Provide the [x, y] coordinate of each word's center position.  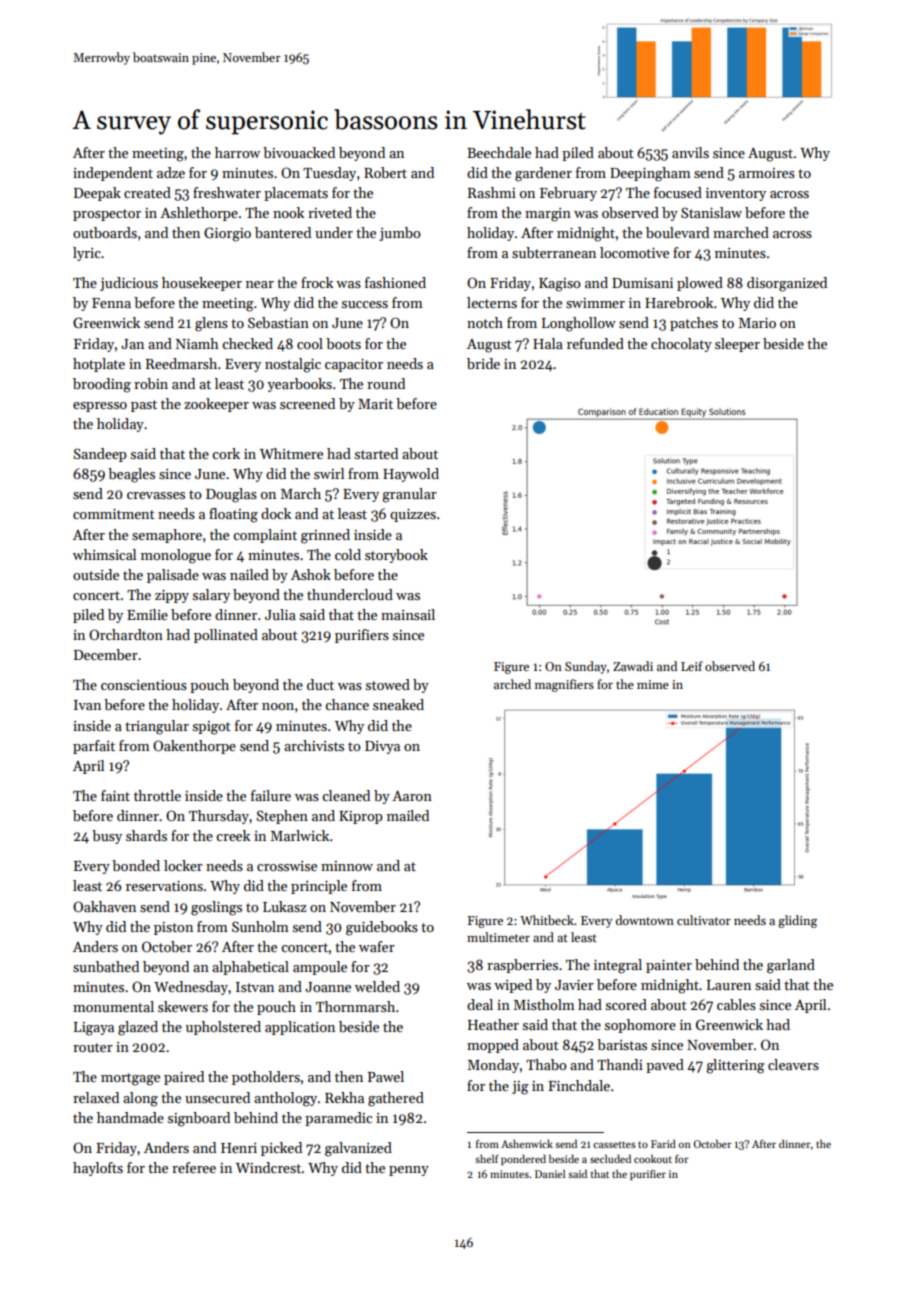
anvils [690, 152]
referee [194, 1167]
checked [247, 343]
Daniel [550, 1173]
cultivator [704, 920]
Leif [692, 666]
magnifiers [564, 685]
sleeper [737, 345]
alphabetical [250, 968]
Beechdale [499, 152]
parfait [94, 747]
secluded [610, 1158]
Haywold [411, 475]
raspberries [522, 966]
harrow [237, 152]
